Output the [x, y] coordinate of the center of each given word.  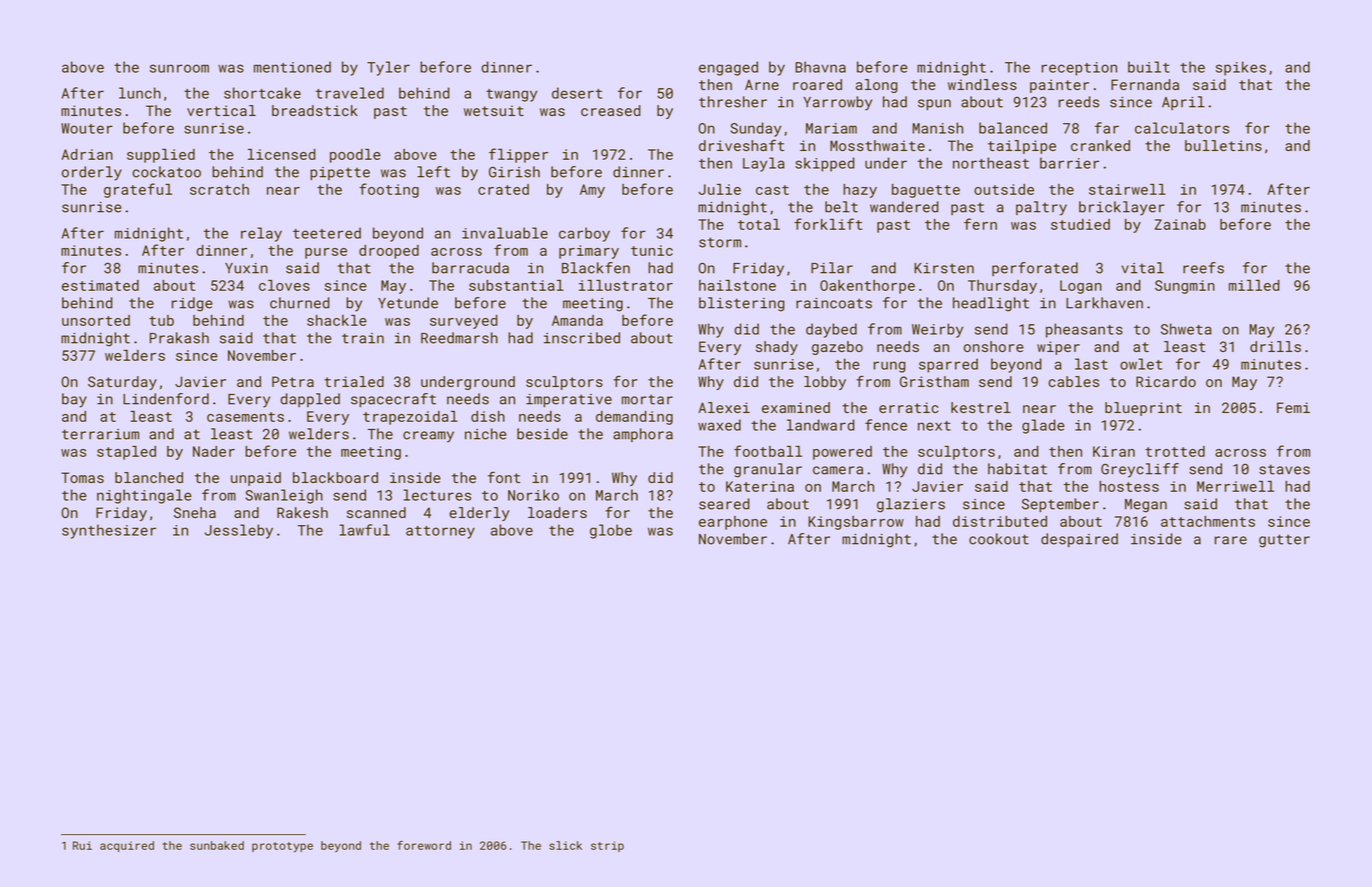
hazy [860, 191]
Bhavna [820, 67]
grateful [138, 190]
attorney [440, 532]
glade [1043, 426]
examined [796, 407]
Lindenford [166, 399]
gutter [1284, 541]
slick [565, 845]
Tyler [388, 68]
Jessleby [239, 531]
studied [1080, 224]
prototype [282, 847]
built [1149, 67]
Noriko [533, 495]
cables [1074, 381]
